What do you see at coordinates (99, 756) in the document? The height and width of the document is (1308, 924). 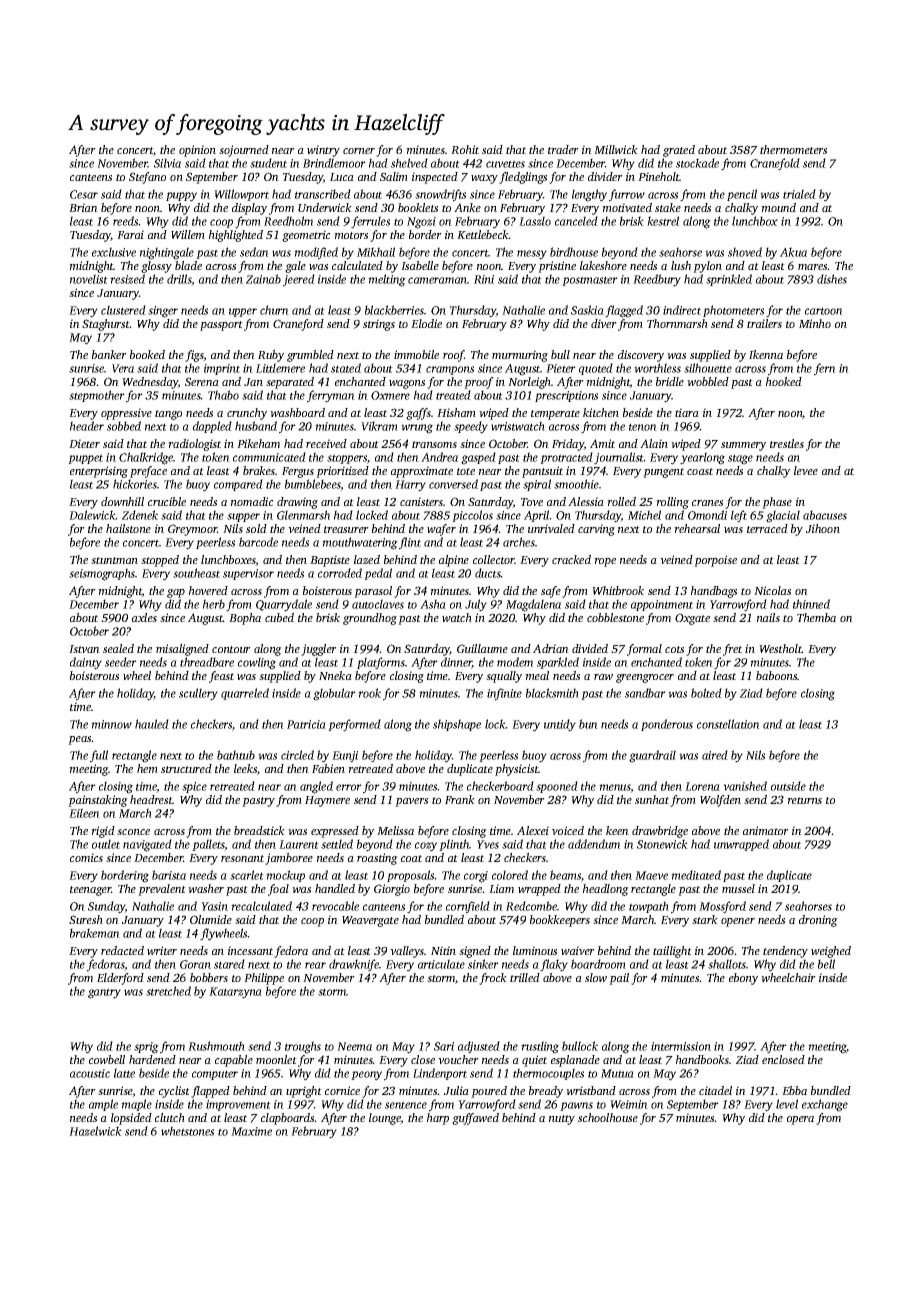 I see `full` at bounding box center [99, 756].
